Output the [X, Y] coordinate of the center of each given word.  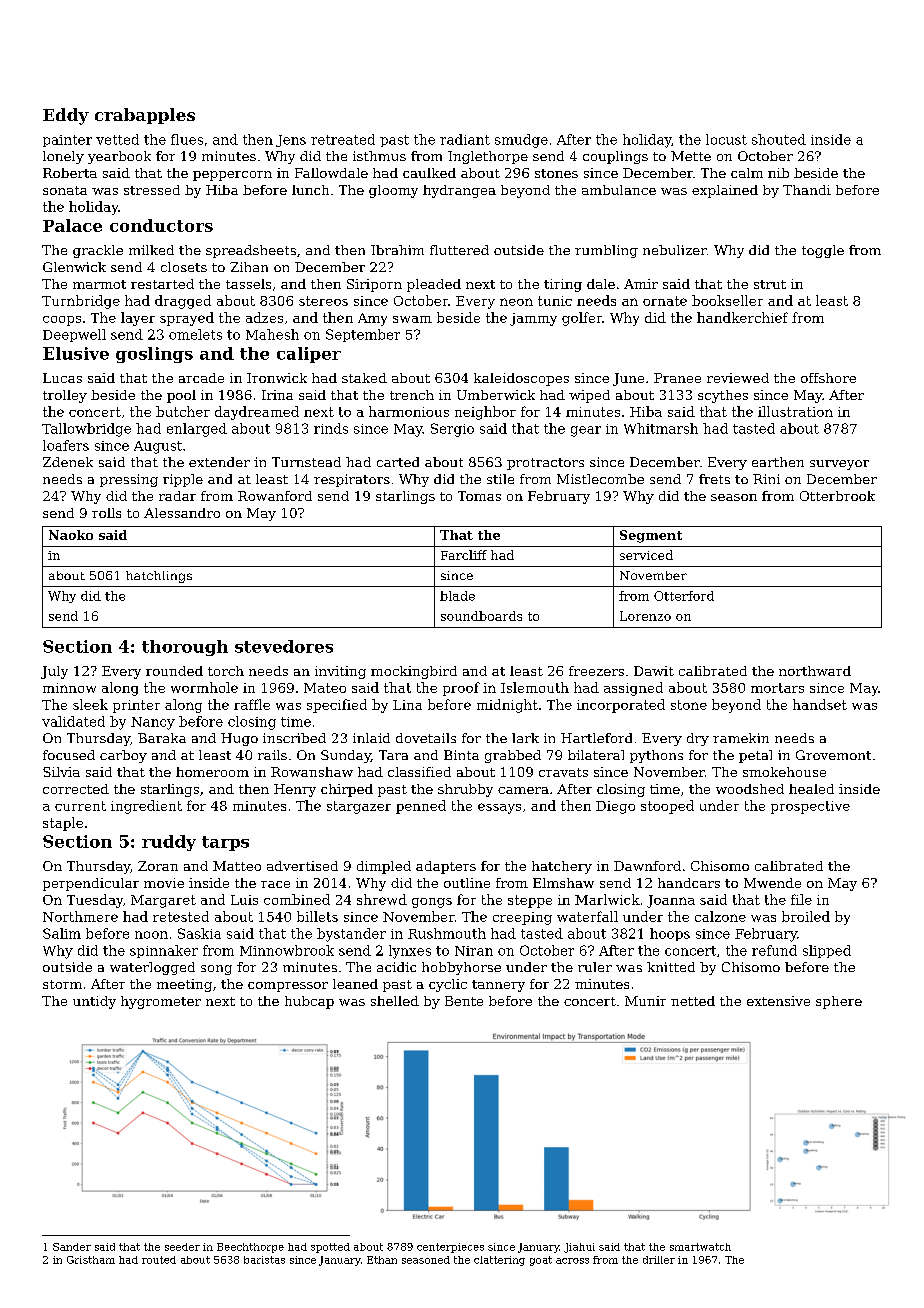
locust [726, 139]
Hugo [239, 739]
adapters [446, 867]
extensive [778, 1001]
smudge [521, 141]
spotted [330, 1248]
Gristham [91, 1260]
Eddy [66, 116]
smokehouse [784, 772]
